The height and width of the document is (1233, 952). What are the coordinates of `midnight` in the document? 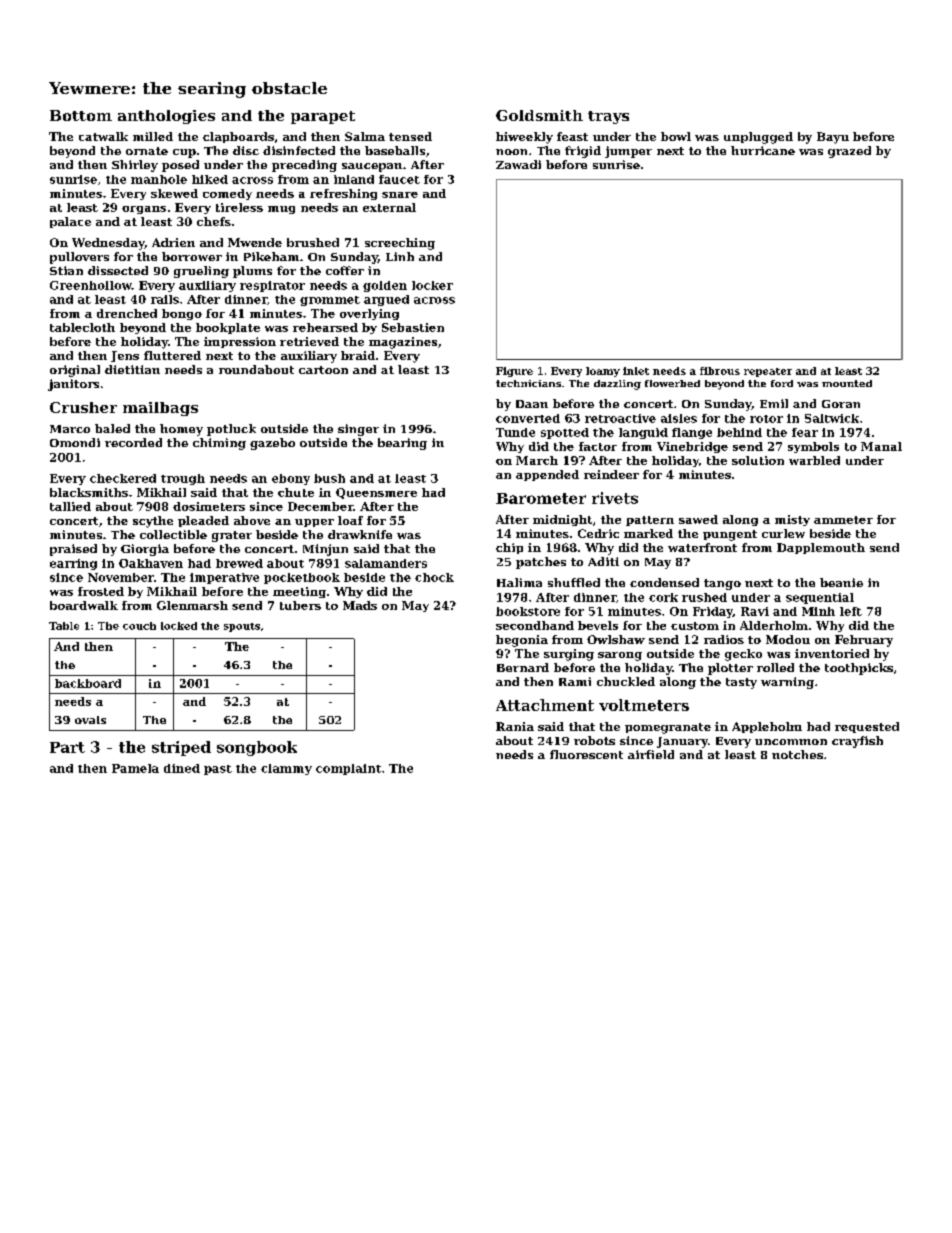 It's located at (562, 520).
